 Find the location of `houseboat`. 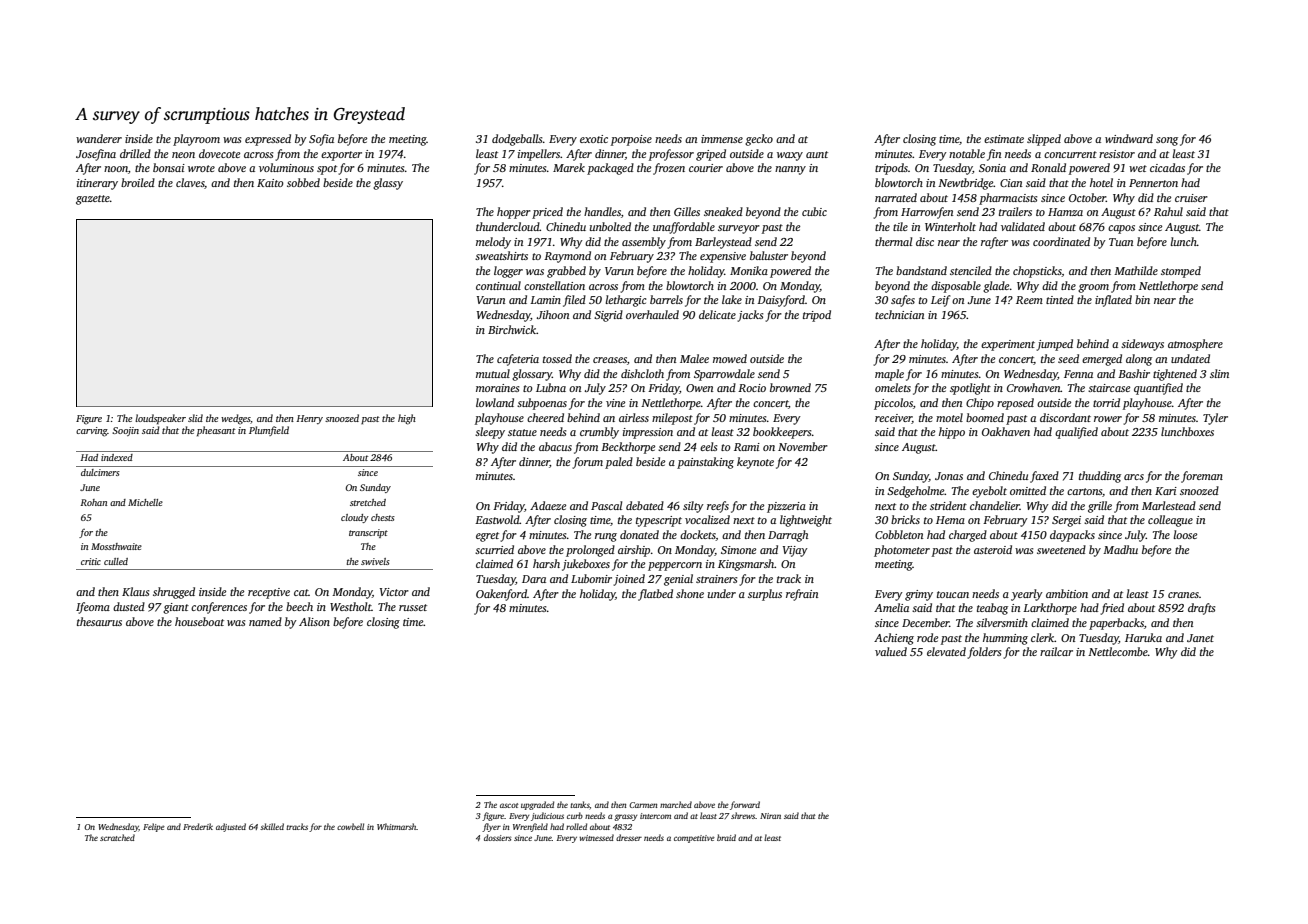

houseboat is located at coordinates (199, 621).
